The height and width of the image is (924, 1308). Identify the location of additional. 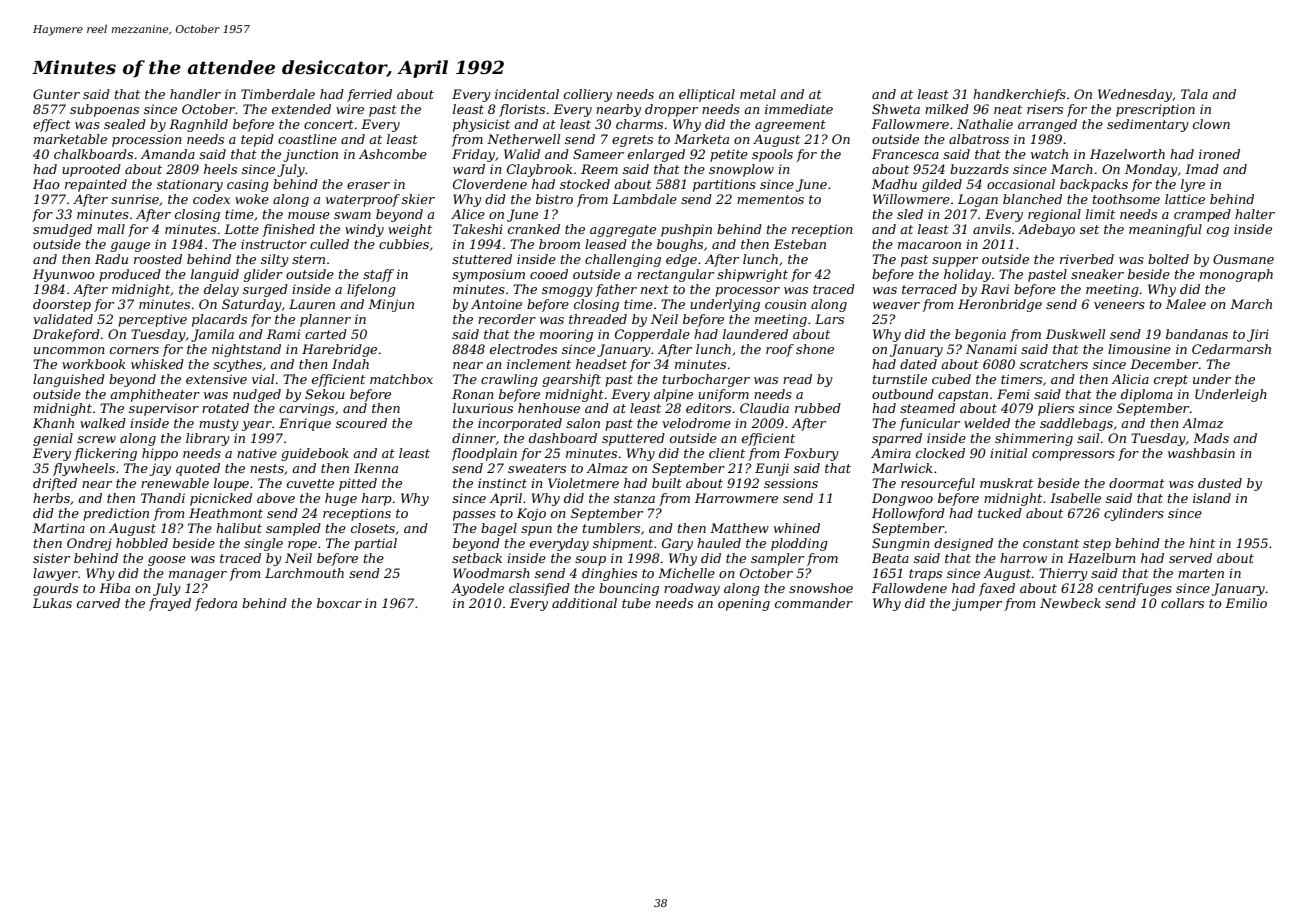
(584, 603).
